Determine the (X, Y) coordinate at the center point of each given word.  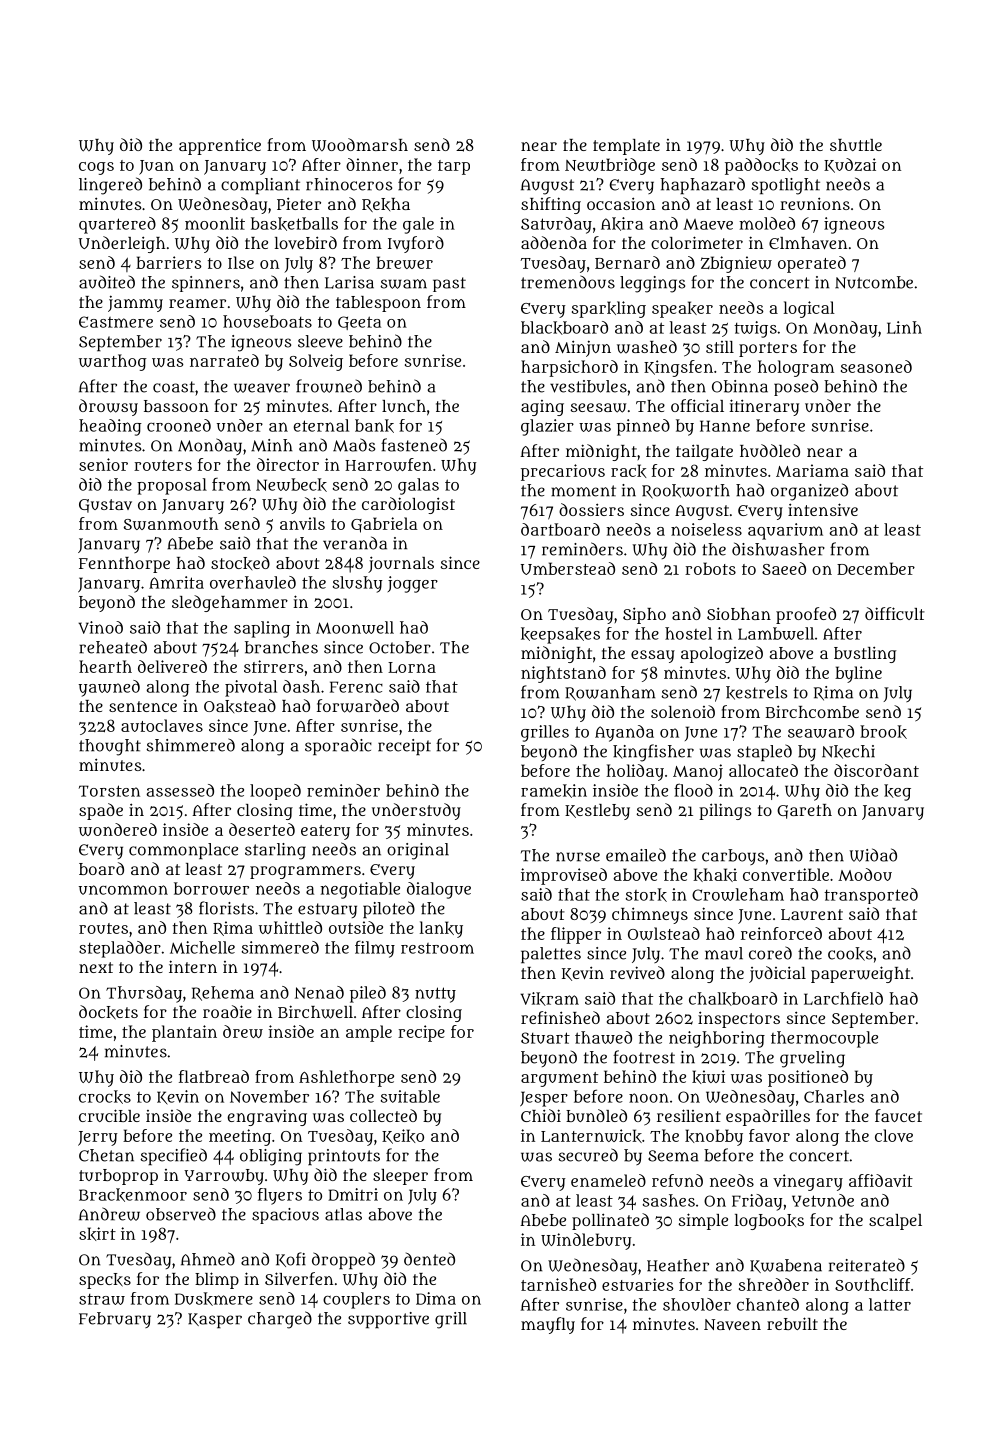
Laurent (812, 914)
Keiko (403, 1136)
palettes (551, 955)
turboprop (118, 1177)
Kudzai (850, 165)
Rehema (223, 993)
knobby (714, 1137)
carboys (733, 857)
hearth (105, 666)
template (626, 147)
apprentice (220, 146)
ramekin (554, 791)
